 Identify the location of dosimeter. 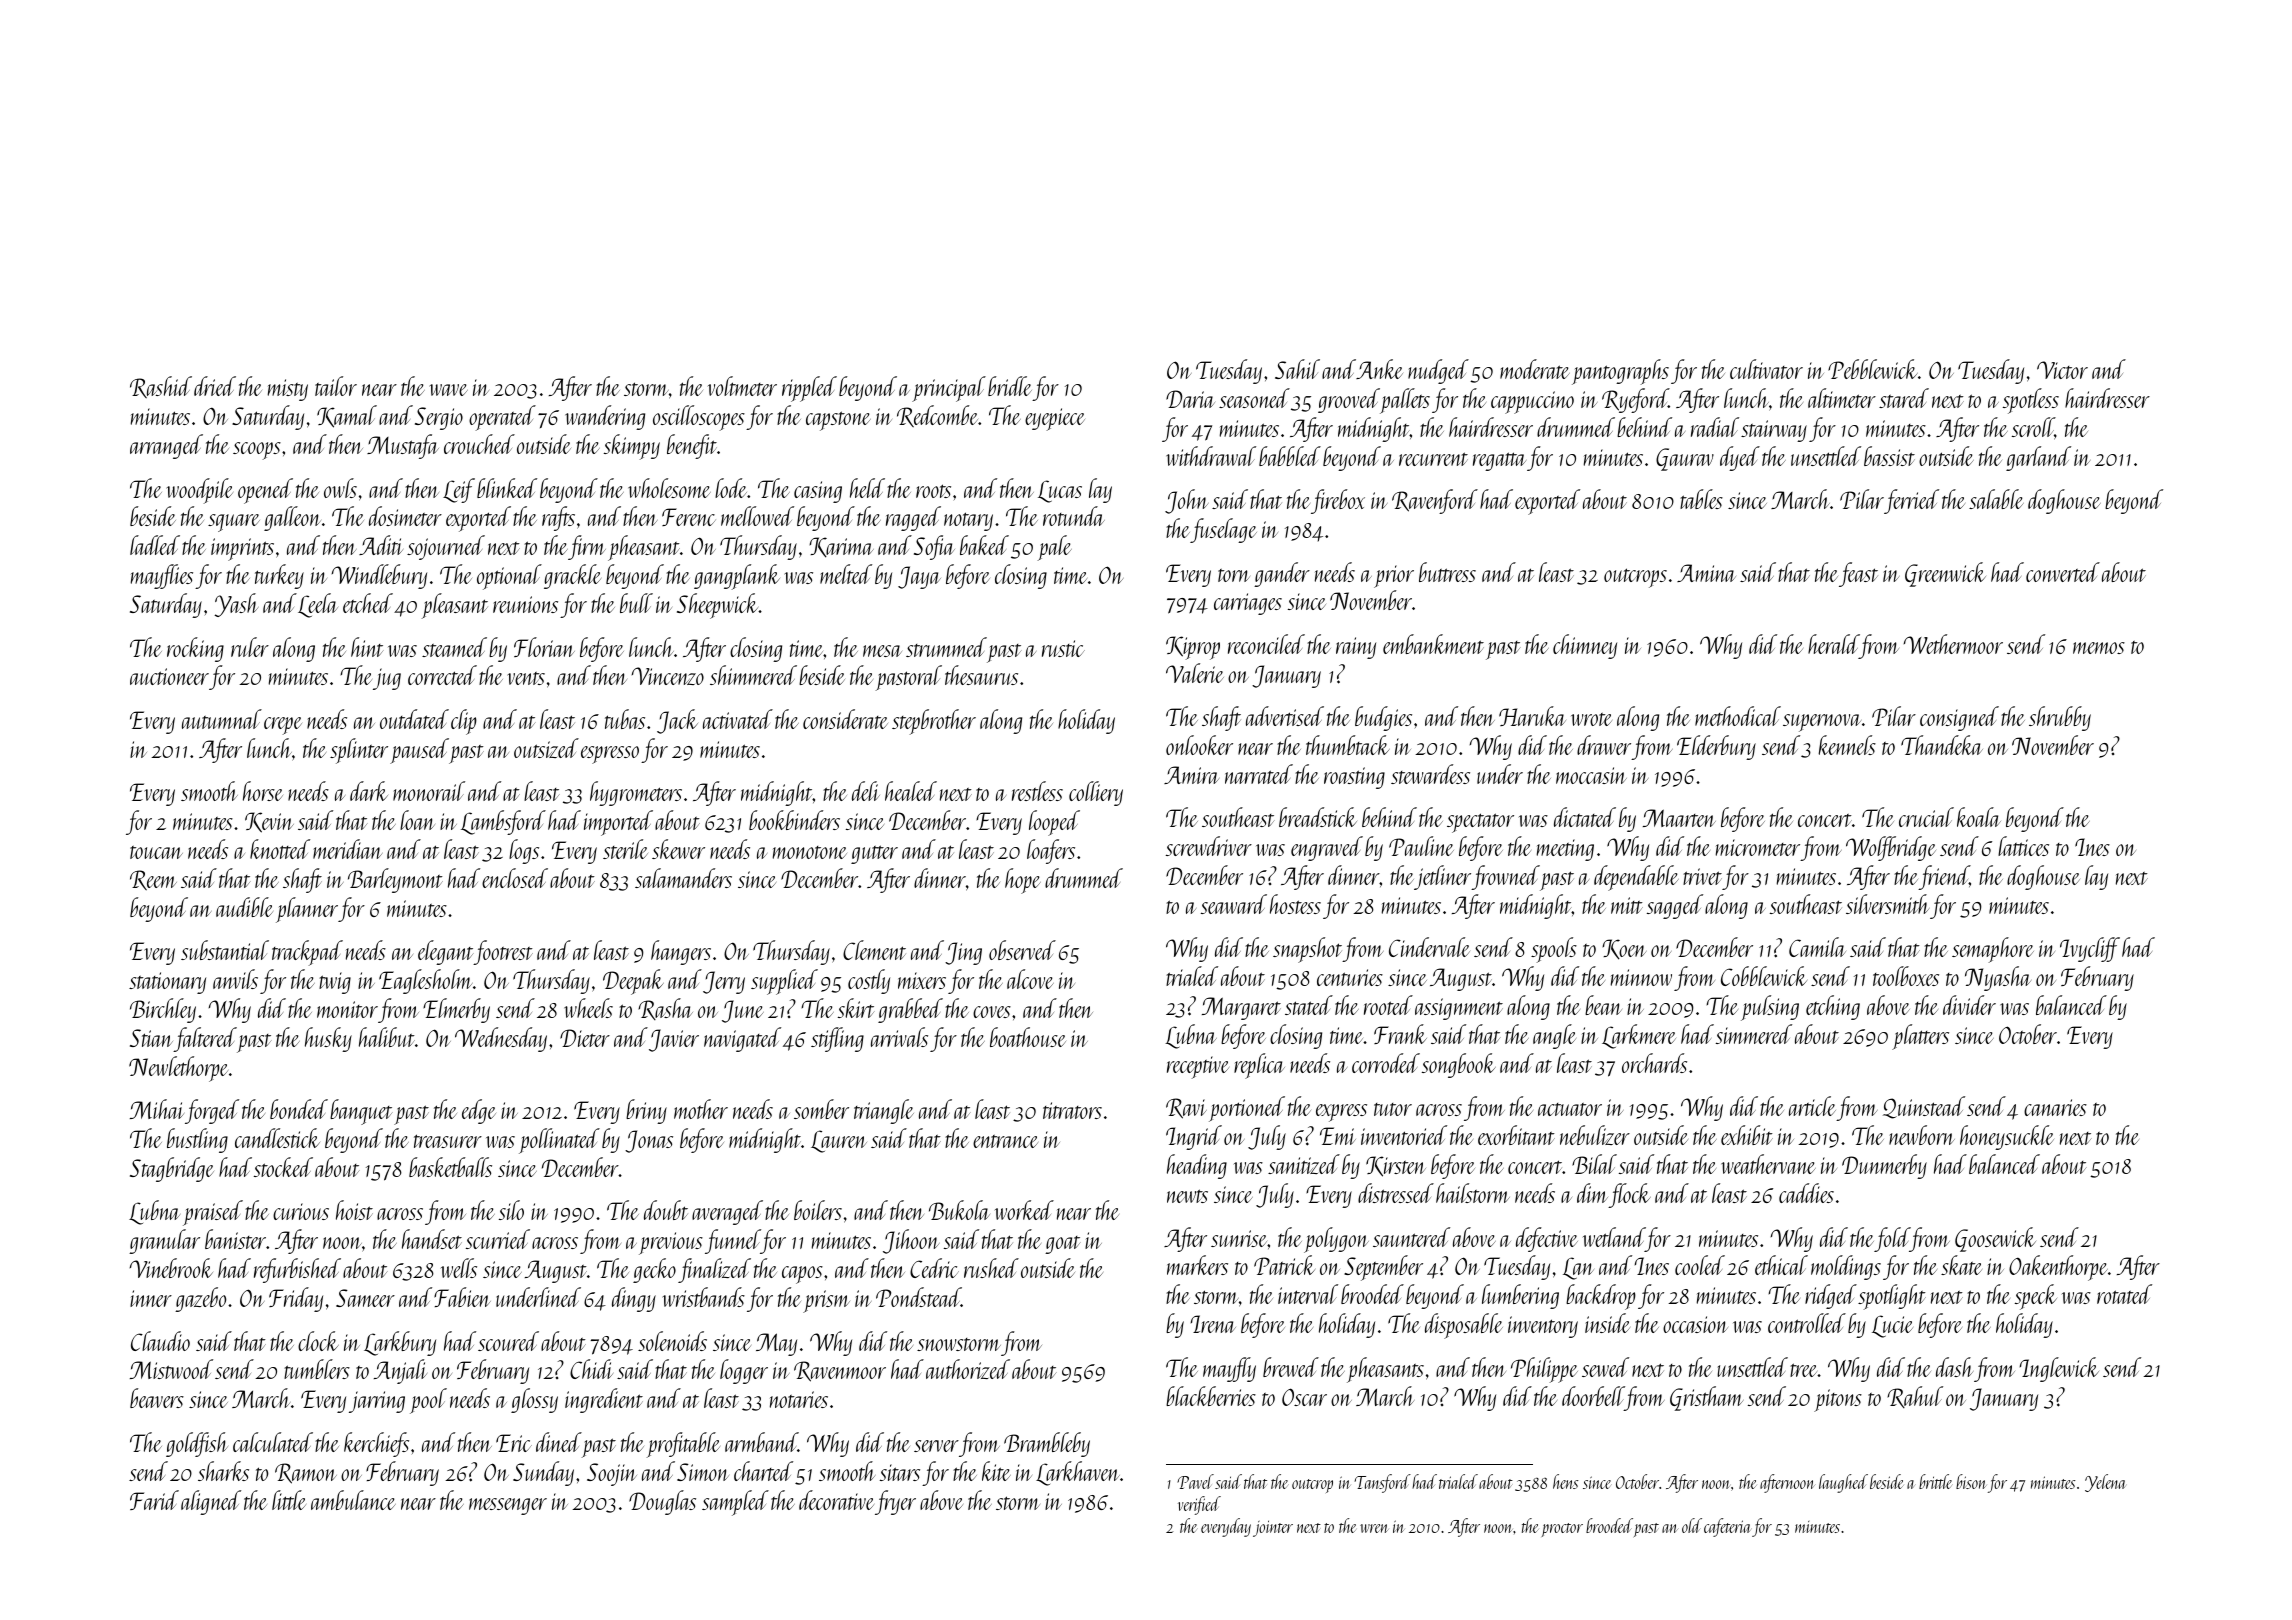
(405, 516).
